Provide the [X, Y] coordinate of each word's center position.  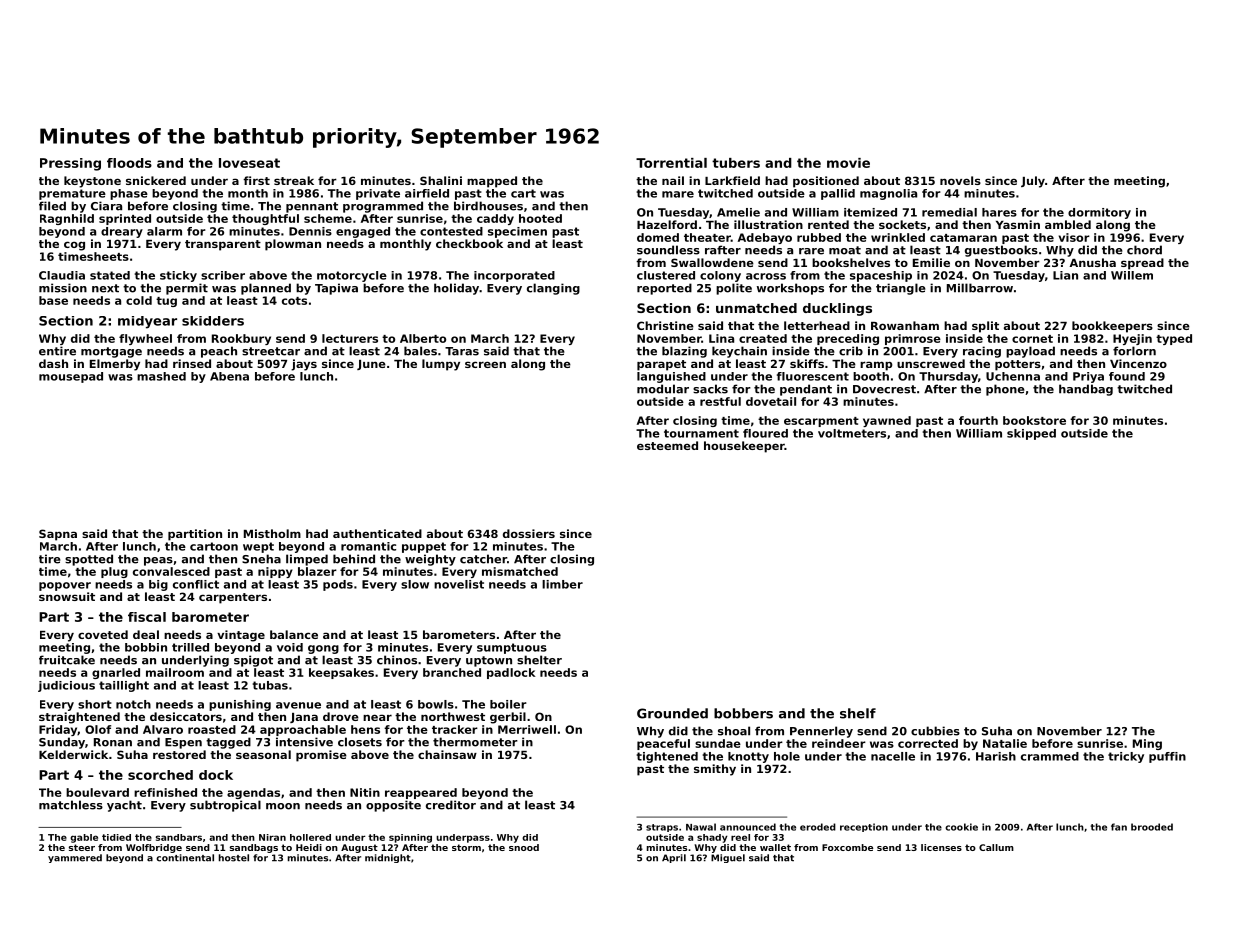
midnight [388, 858]
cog [74, 246]
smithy [715, 770]
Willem [1132, 275]
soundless [668, 250]
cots [294, 301]
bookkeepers [1112, 327]
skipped [1031, 434]
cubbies [935, 731]
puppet [424, 547]
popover [65, 586]
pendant [806, 390]
